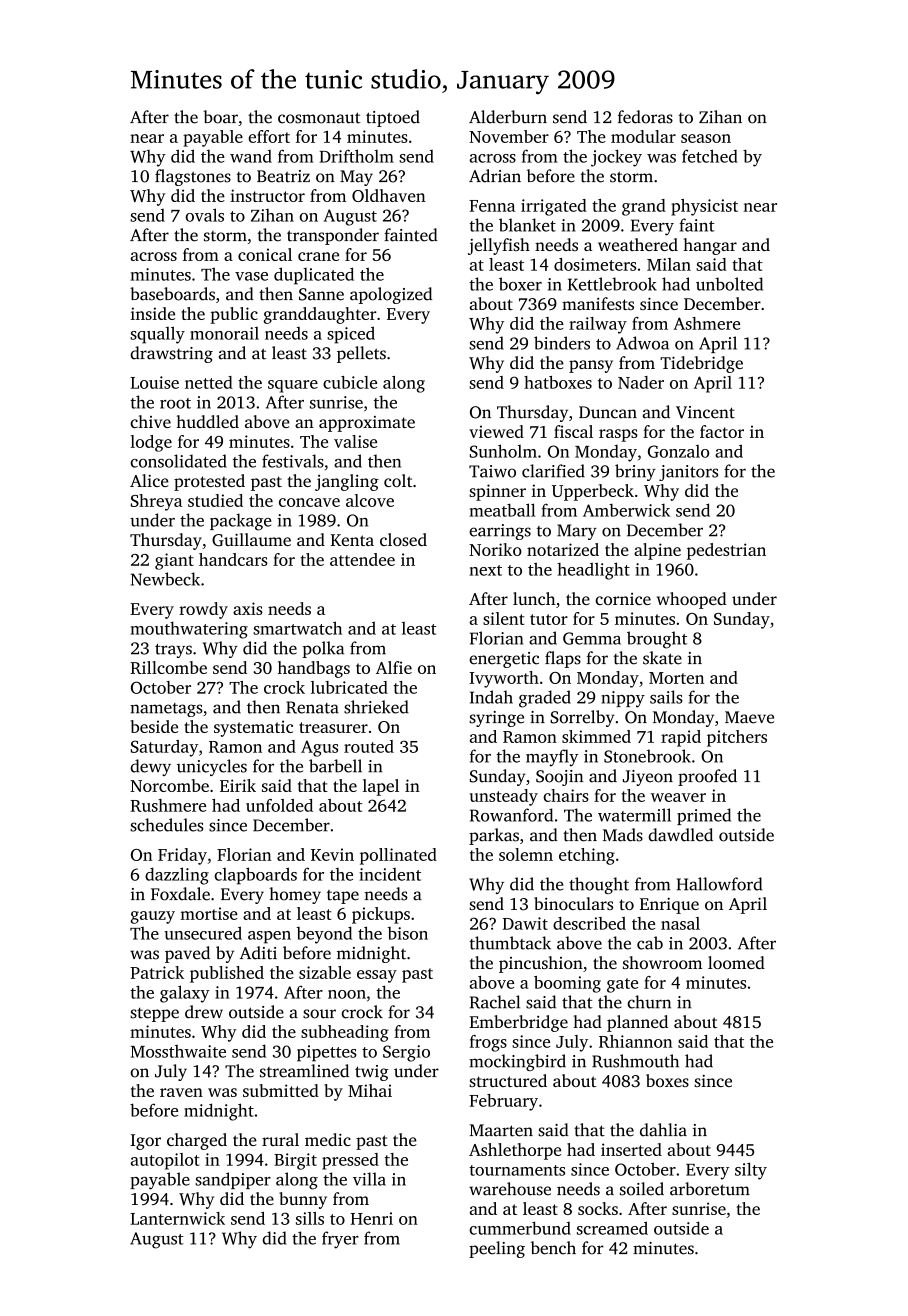  Describe the element at coordinates (669, 906) in the screenshot. I see `Enrique` at that location.
